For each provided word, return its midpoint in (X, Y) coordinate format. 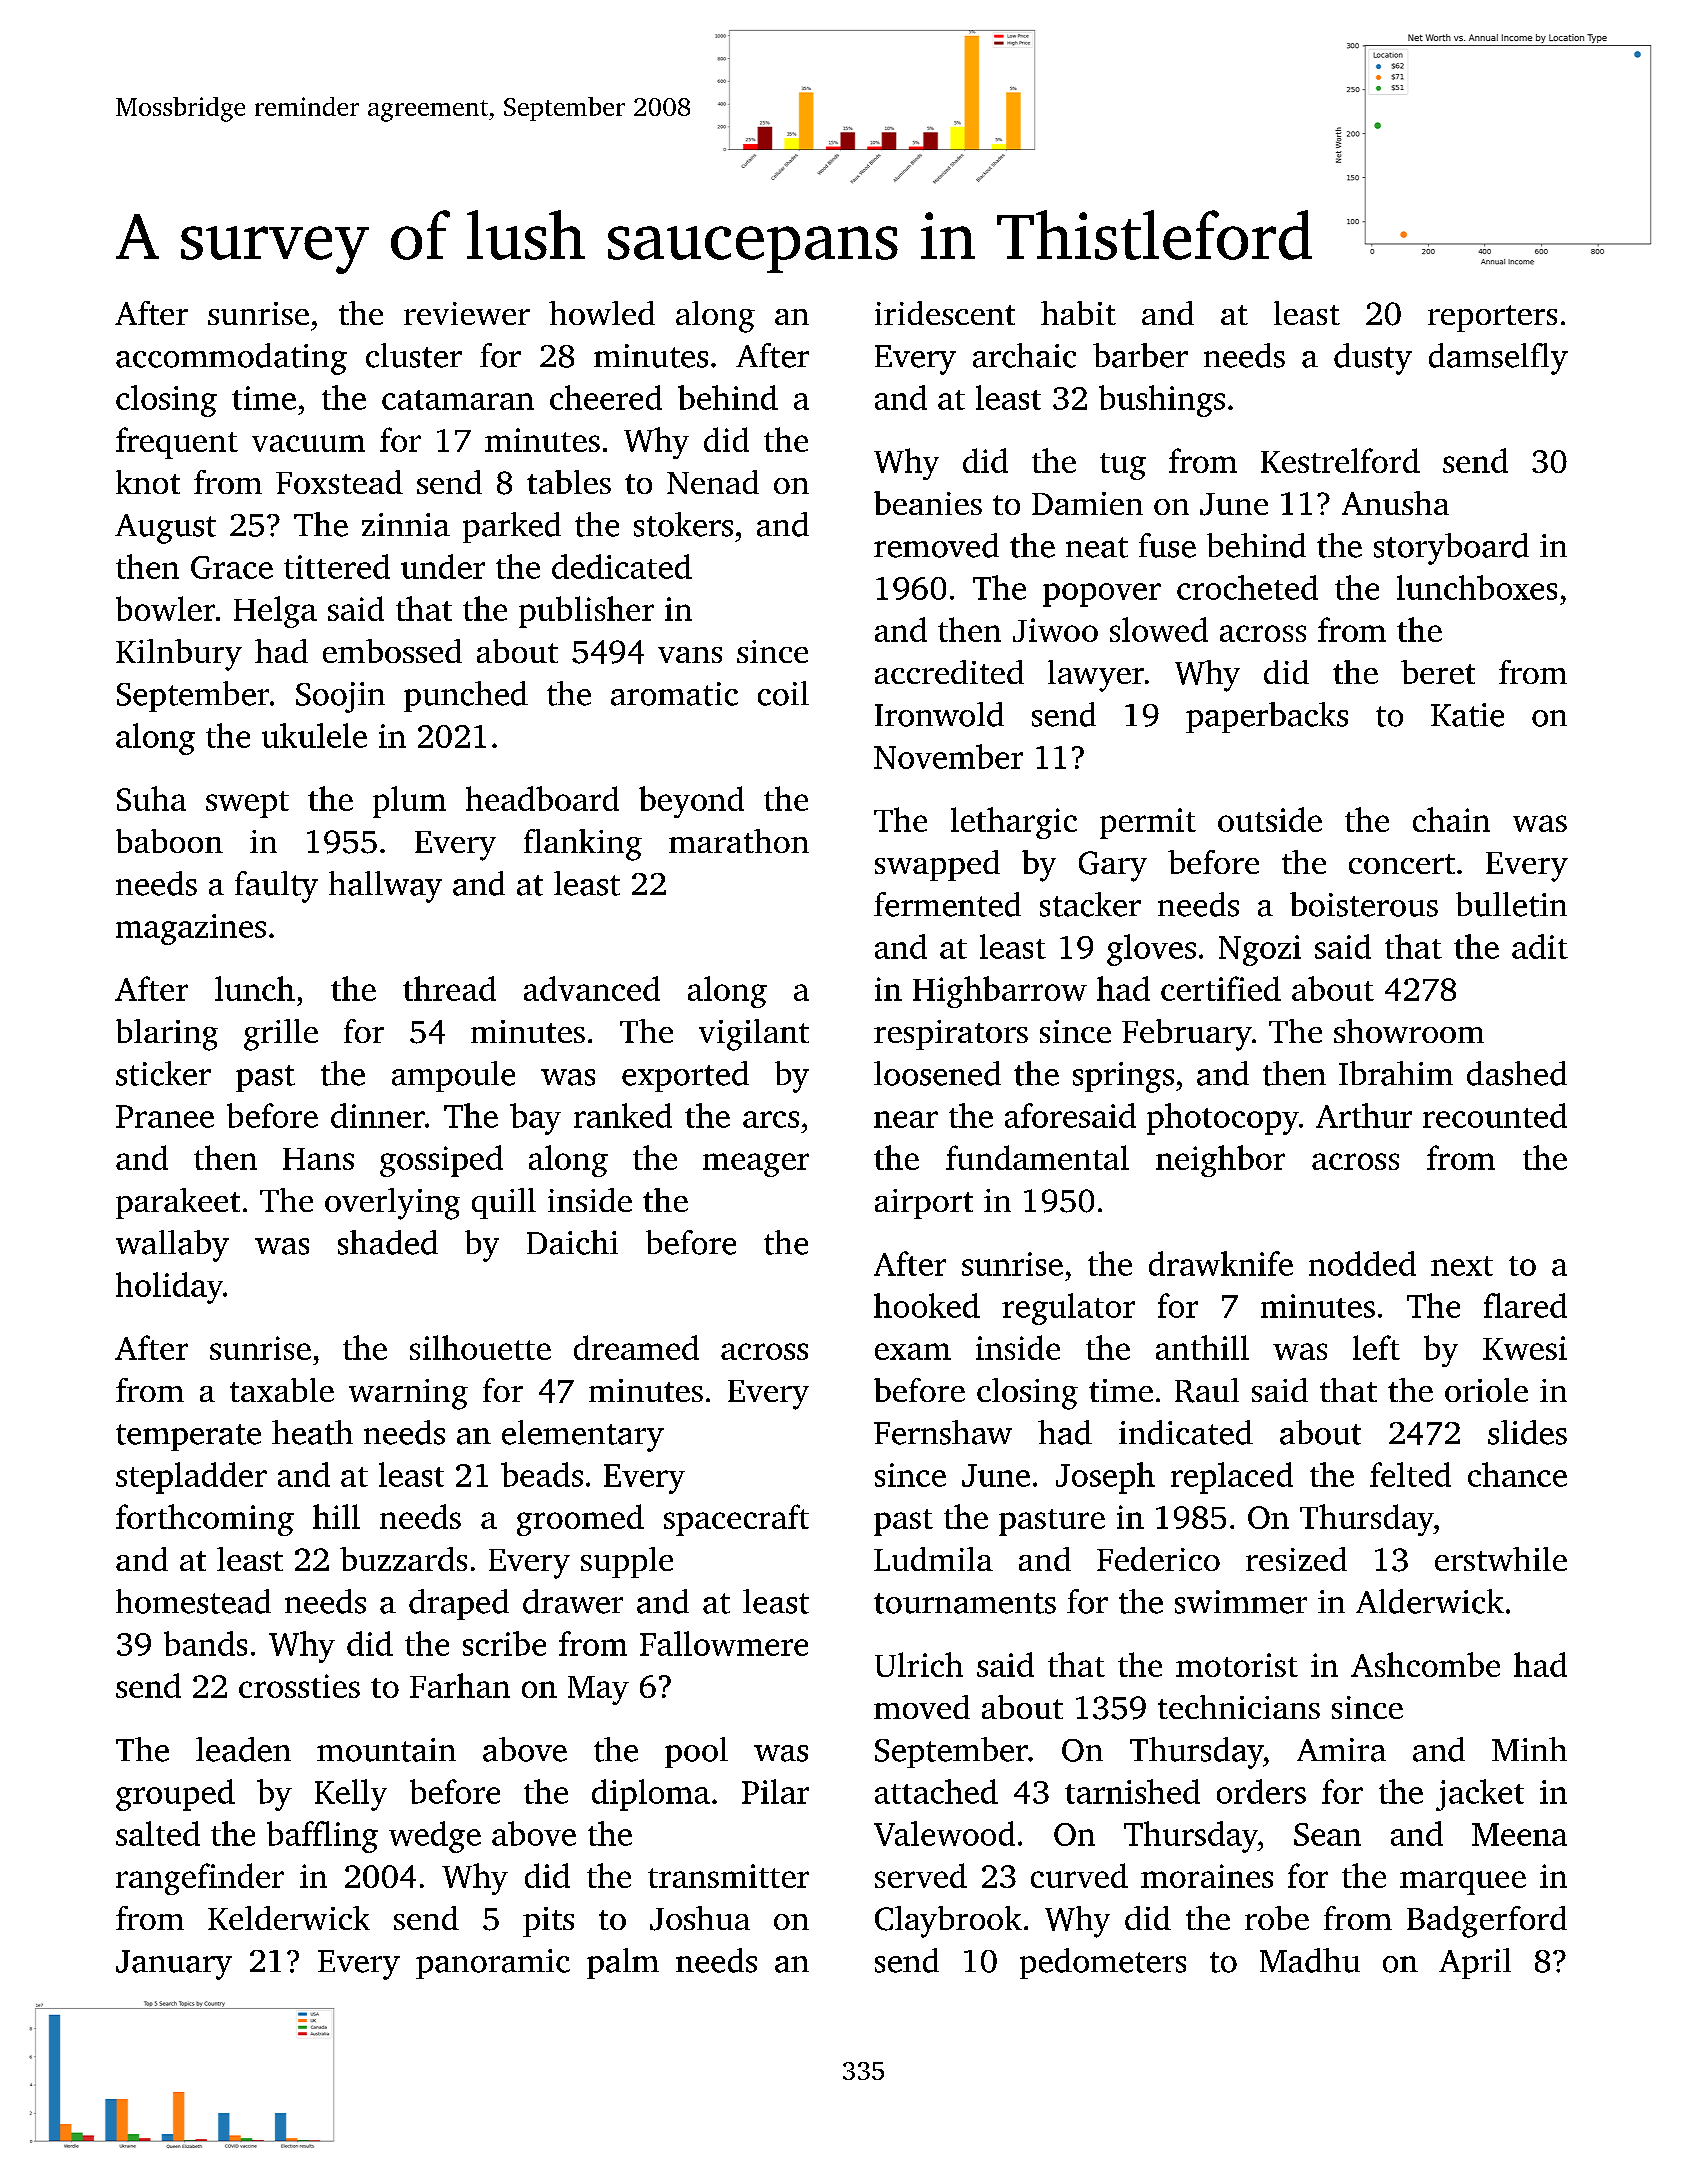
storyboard (1451, 549)
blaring (167, 1035)
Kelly (351, 1795)
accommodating (231, 359)
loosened (937, 1073)
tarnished (1132, 1791)
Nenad (713, 482)
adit (1540, 946)
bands (205, 1643)
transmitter (728, 1876)
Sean (1327, 1834)
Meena (1519, 1834)
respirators (951, 1035)
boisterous (1364, 904)
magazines (191, 929)
